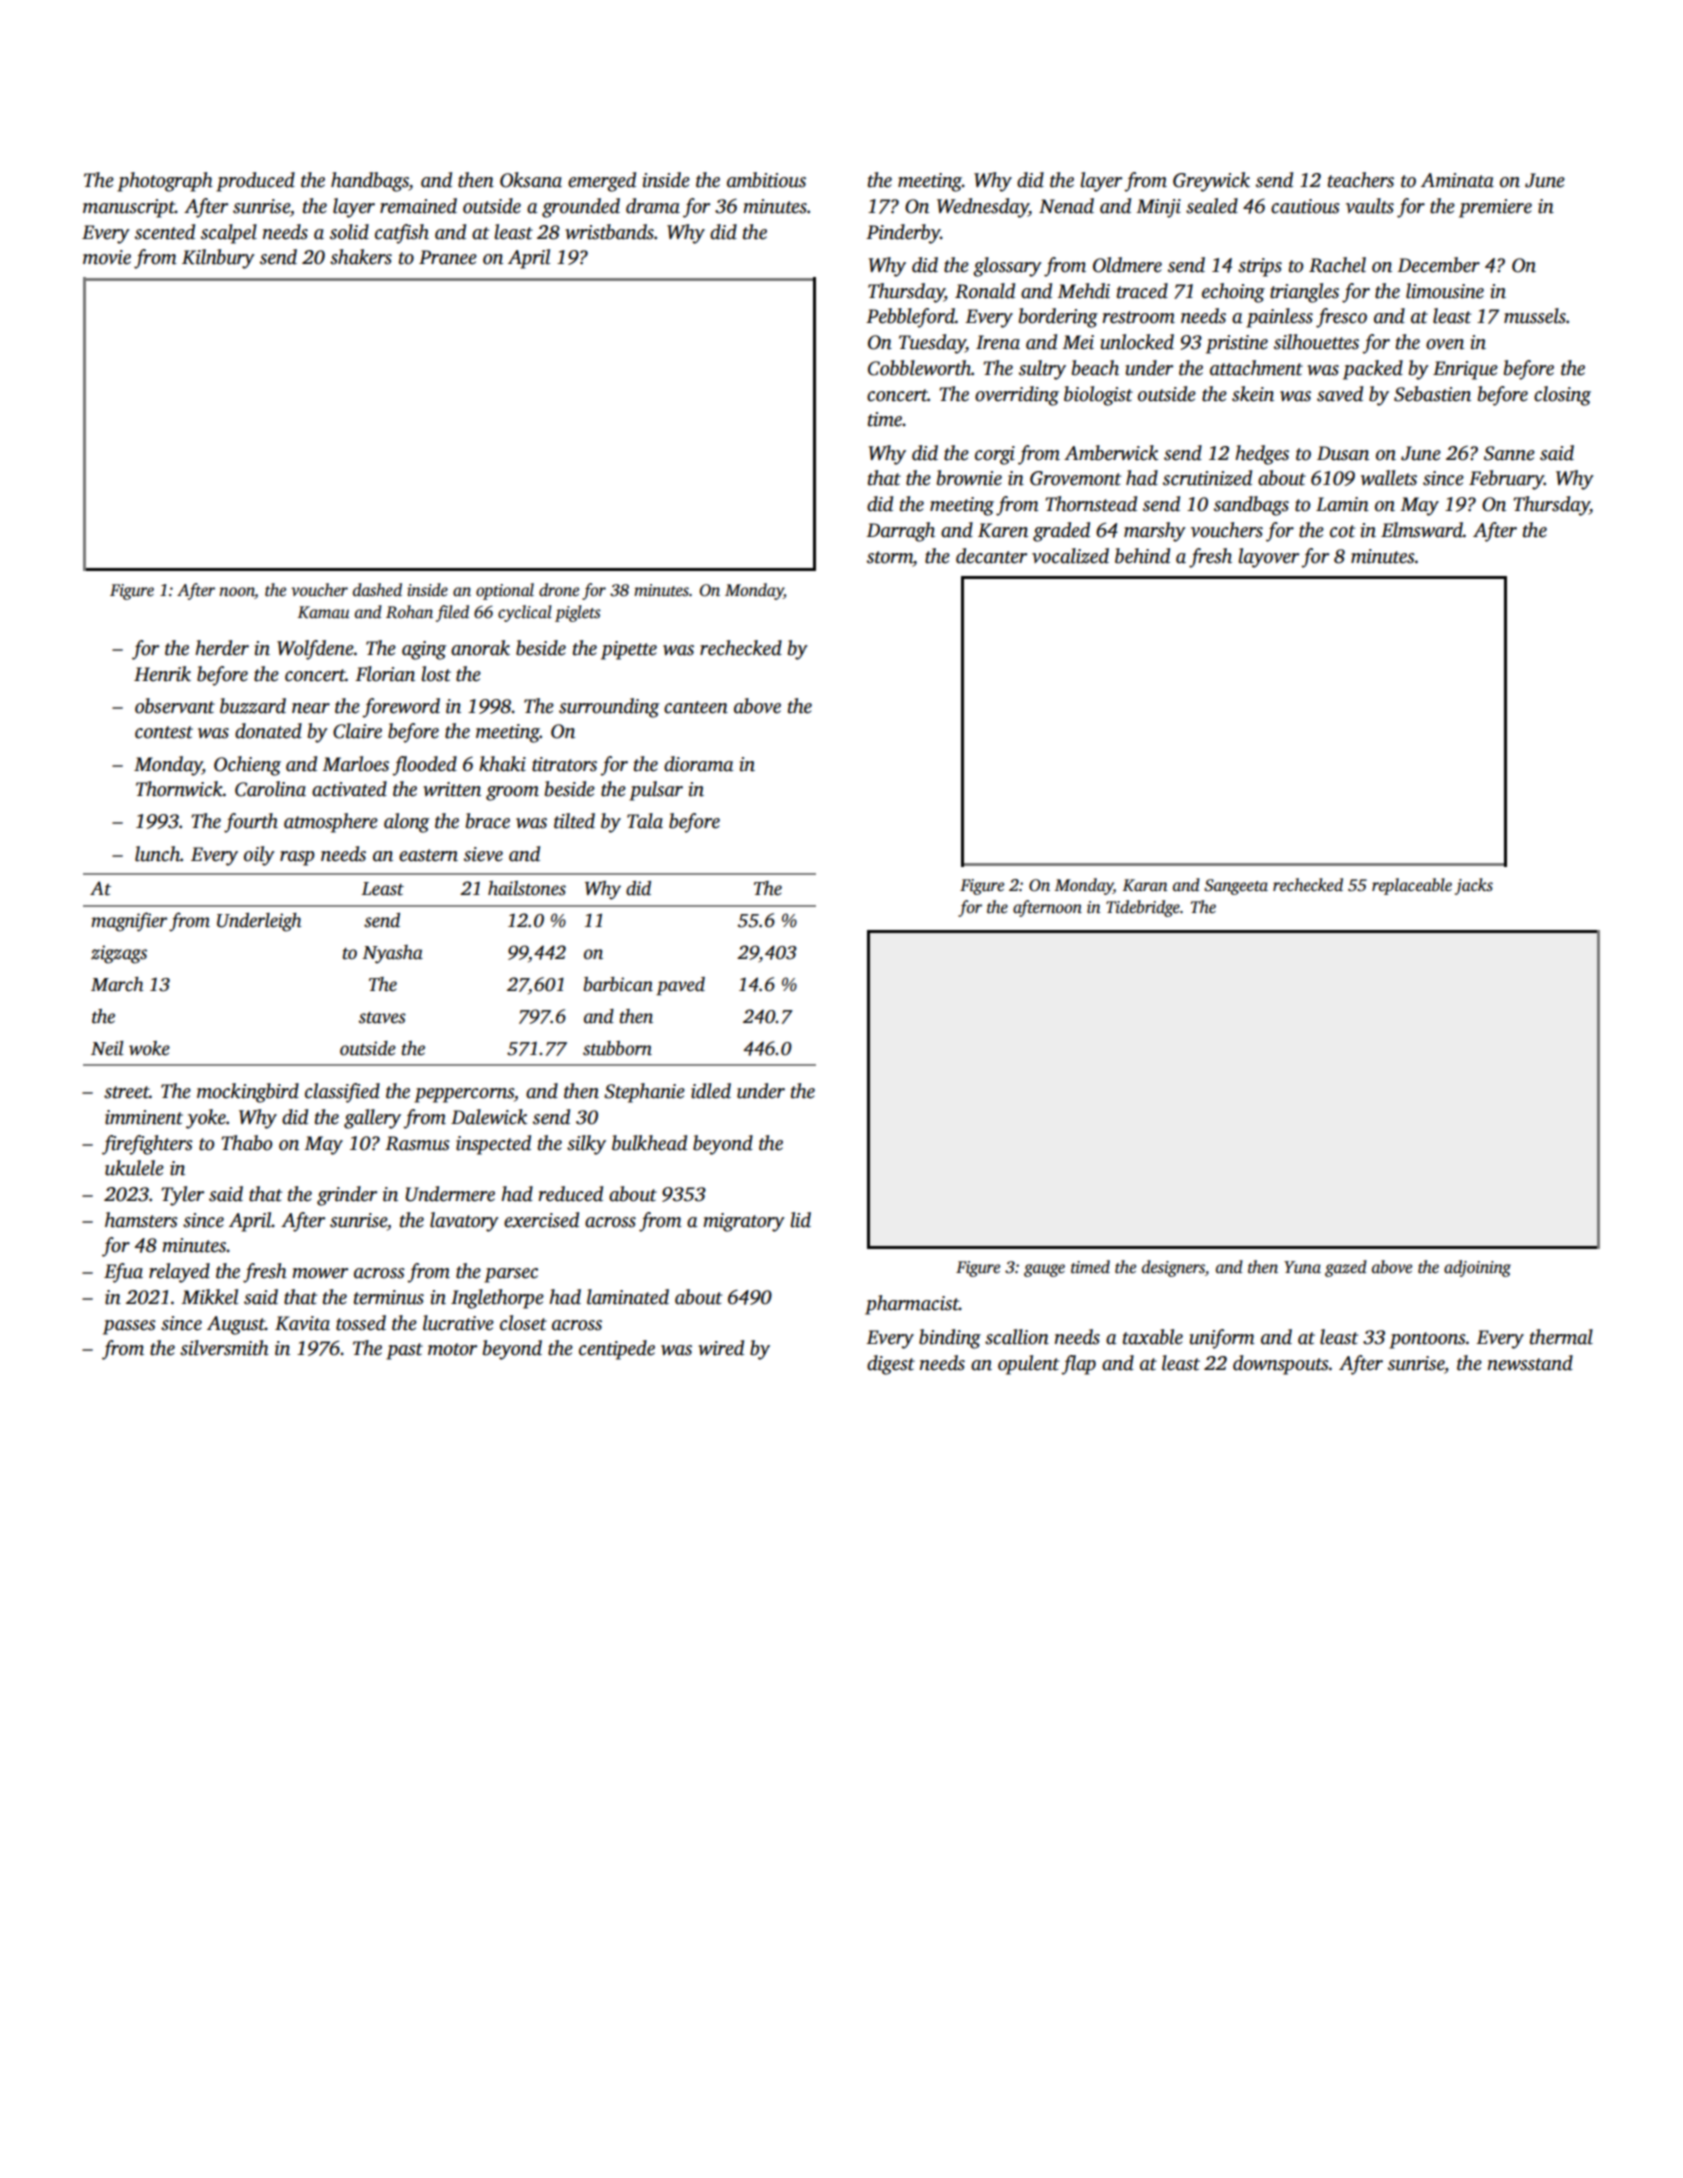 The height and width of the screenshot is (2178, 1683). I want to click on foreword, so click(401, 708).
